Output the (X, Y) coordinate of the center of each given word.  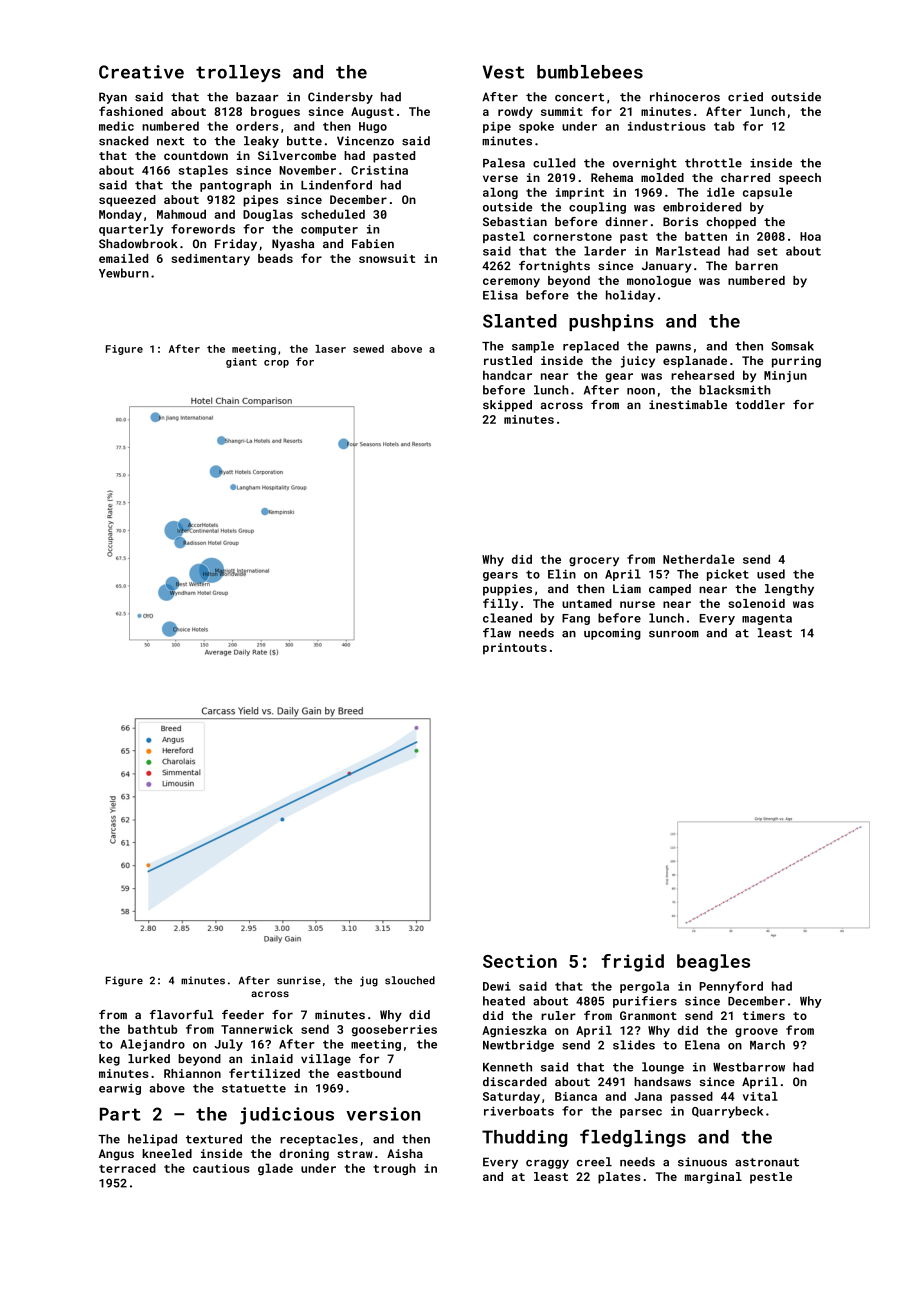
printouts (515, 649)
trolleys (238, 73)
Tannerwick (257, 1029)
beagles (713, 963)
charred (745, 177)
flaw (497, 633)
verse (500, 178)
